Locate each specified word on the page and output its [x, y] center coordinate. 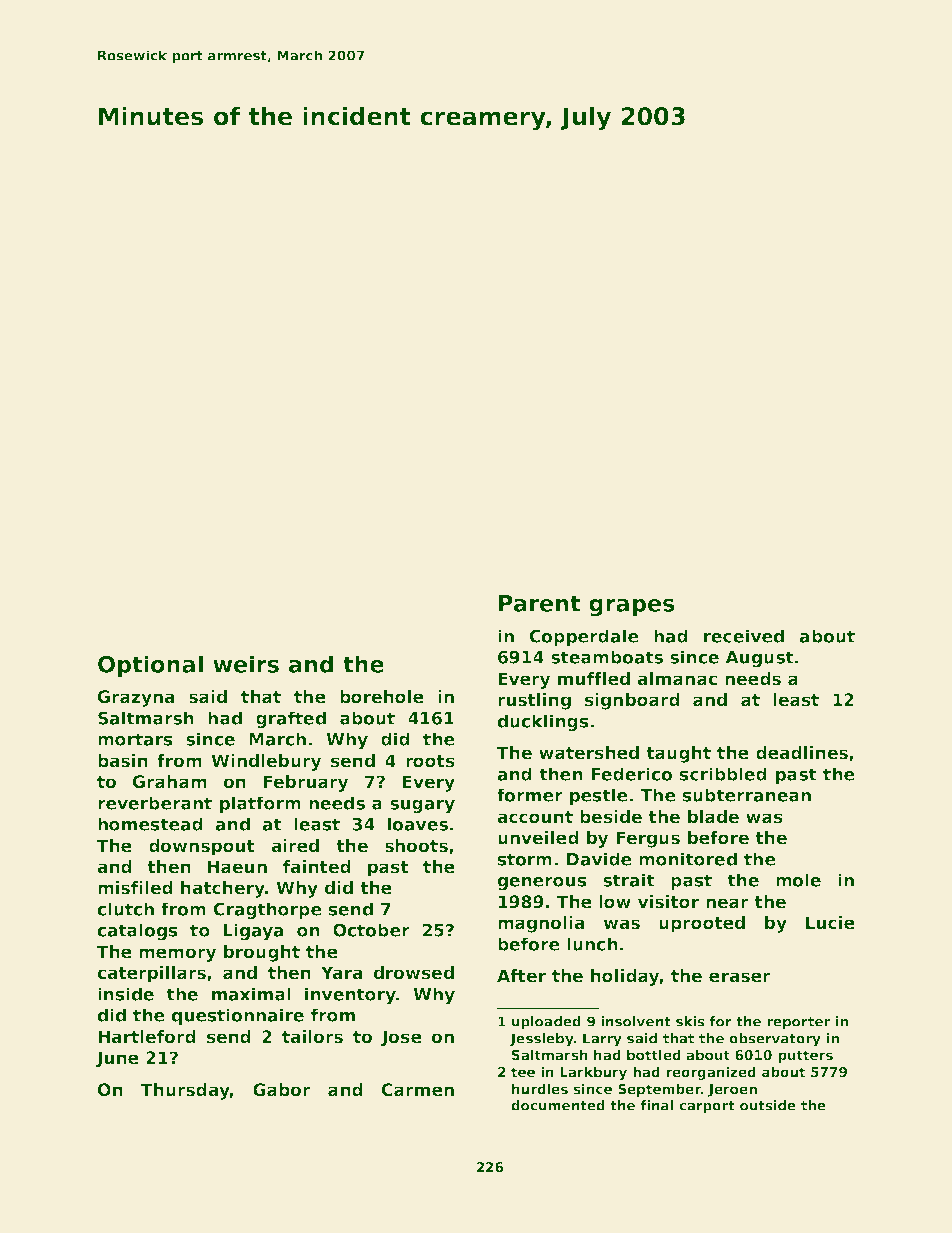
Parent [539, 603]
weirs [246, 664]
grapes [632, 608]
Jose [401, 1038]
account [535, 817]
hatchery [223, 889]
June [117, 1059]
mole [798, 880]
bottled [654, 1054]
